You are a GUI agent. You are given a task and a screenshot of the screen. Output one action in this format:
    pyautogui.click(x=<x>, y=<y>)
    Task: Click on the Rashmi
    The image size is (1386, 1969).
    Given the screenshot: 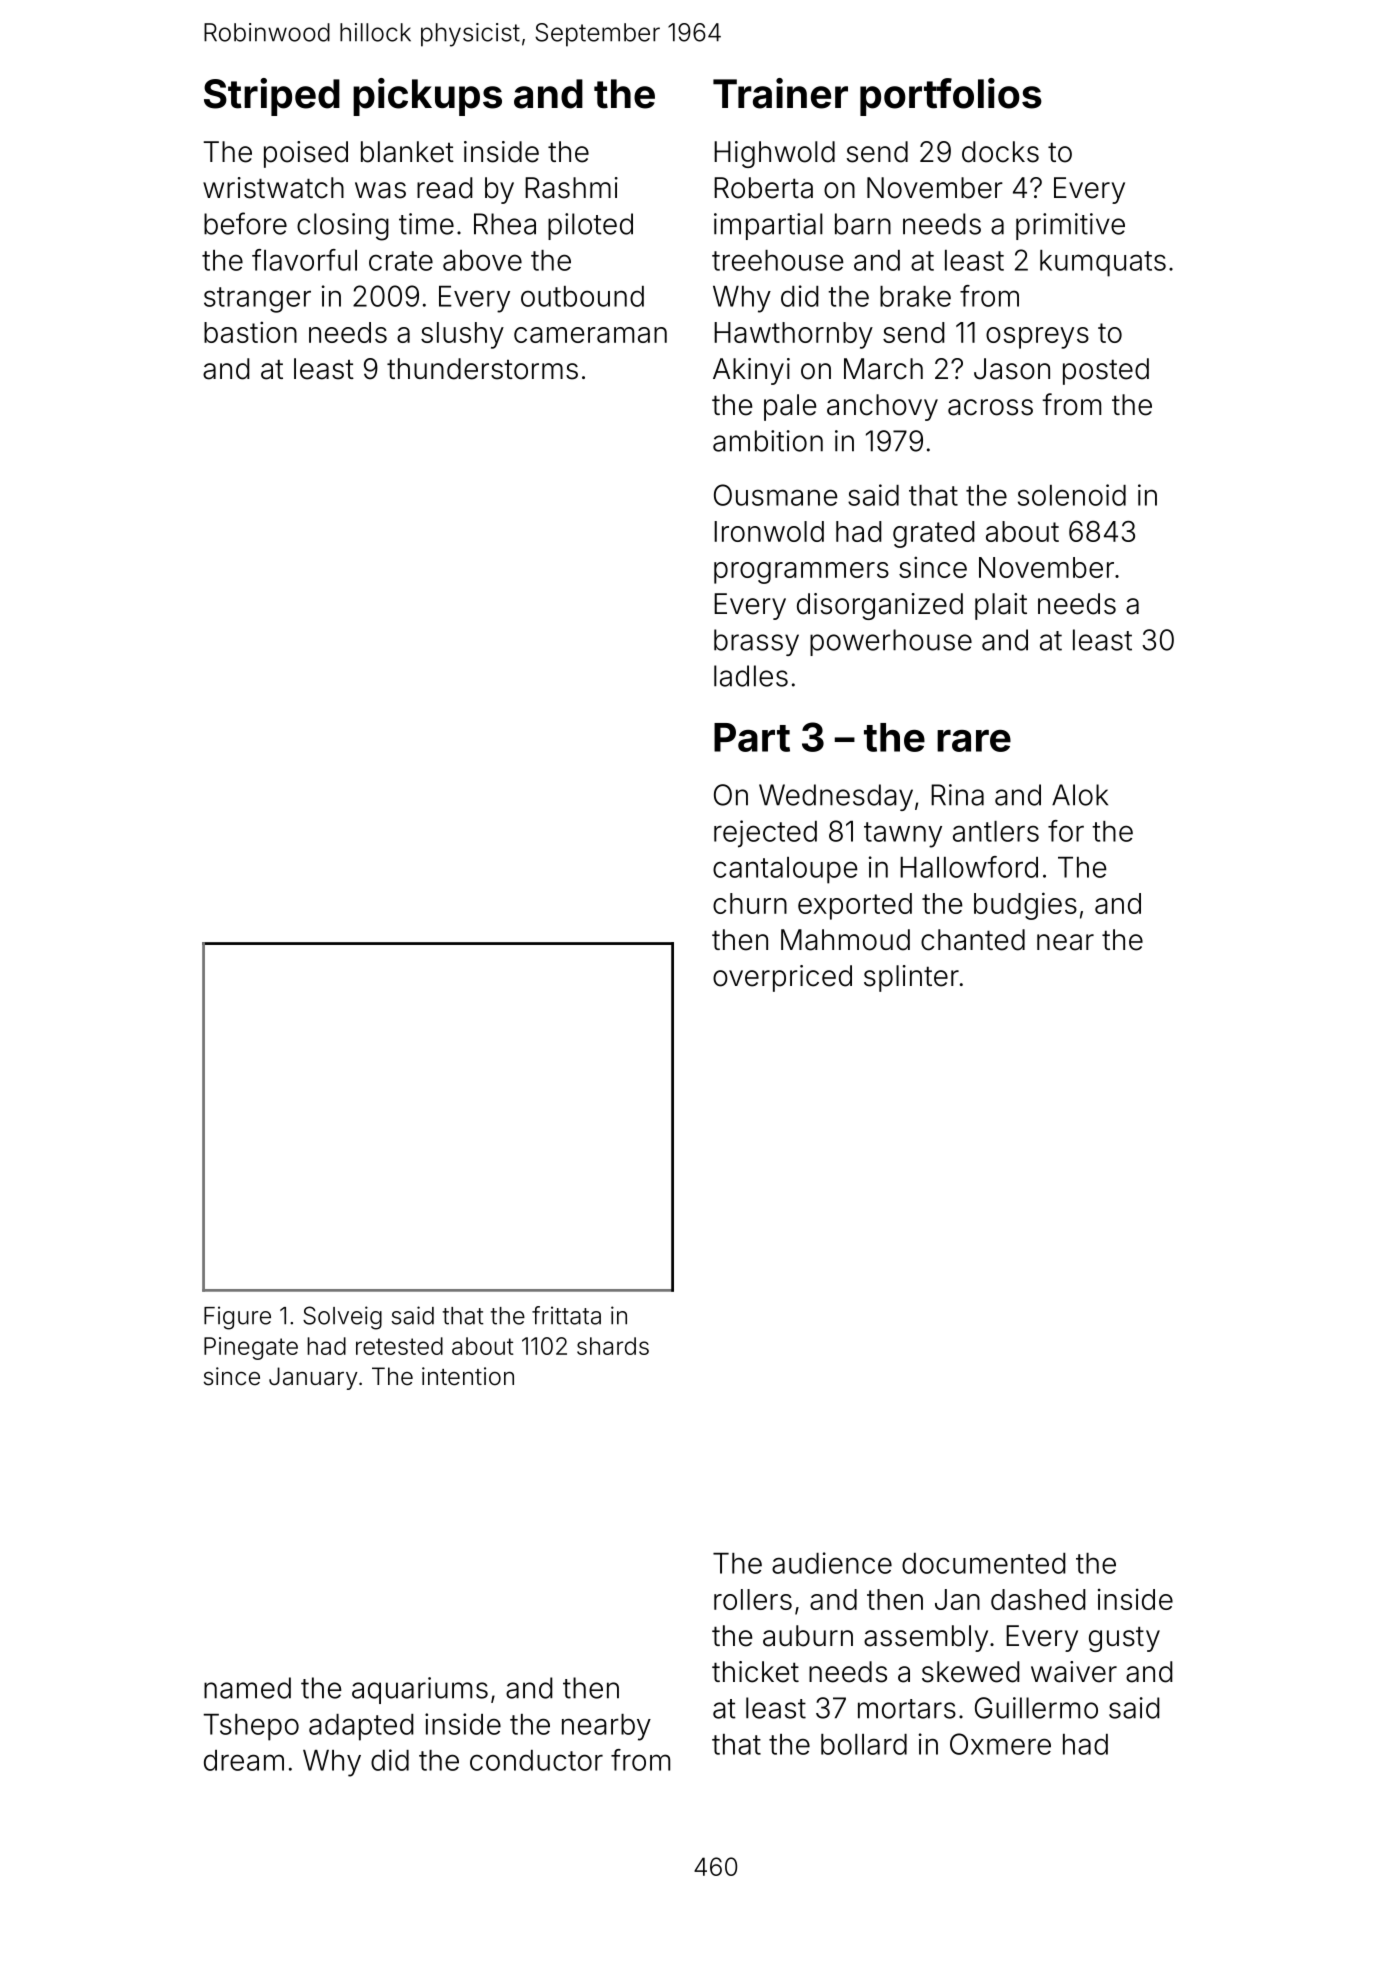 What is the action you would take?
    pyautogui.click(x=571, y=188)
